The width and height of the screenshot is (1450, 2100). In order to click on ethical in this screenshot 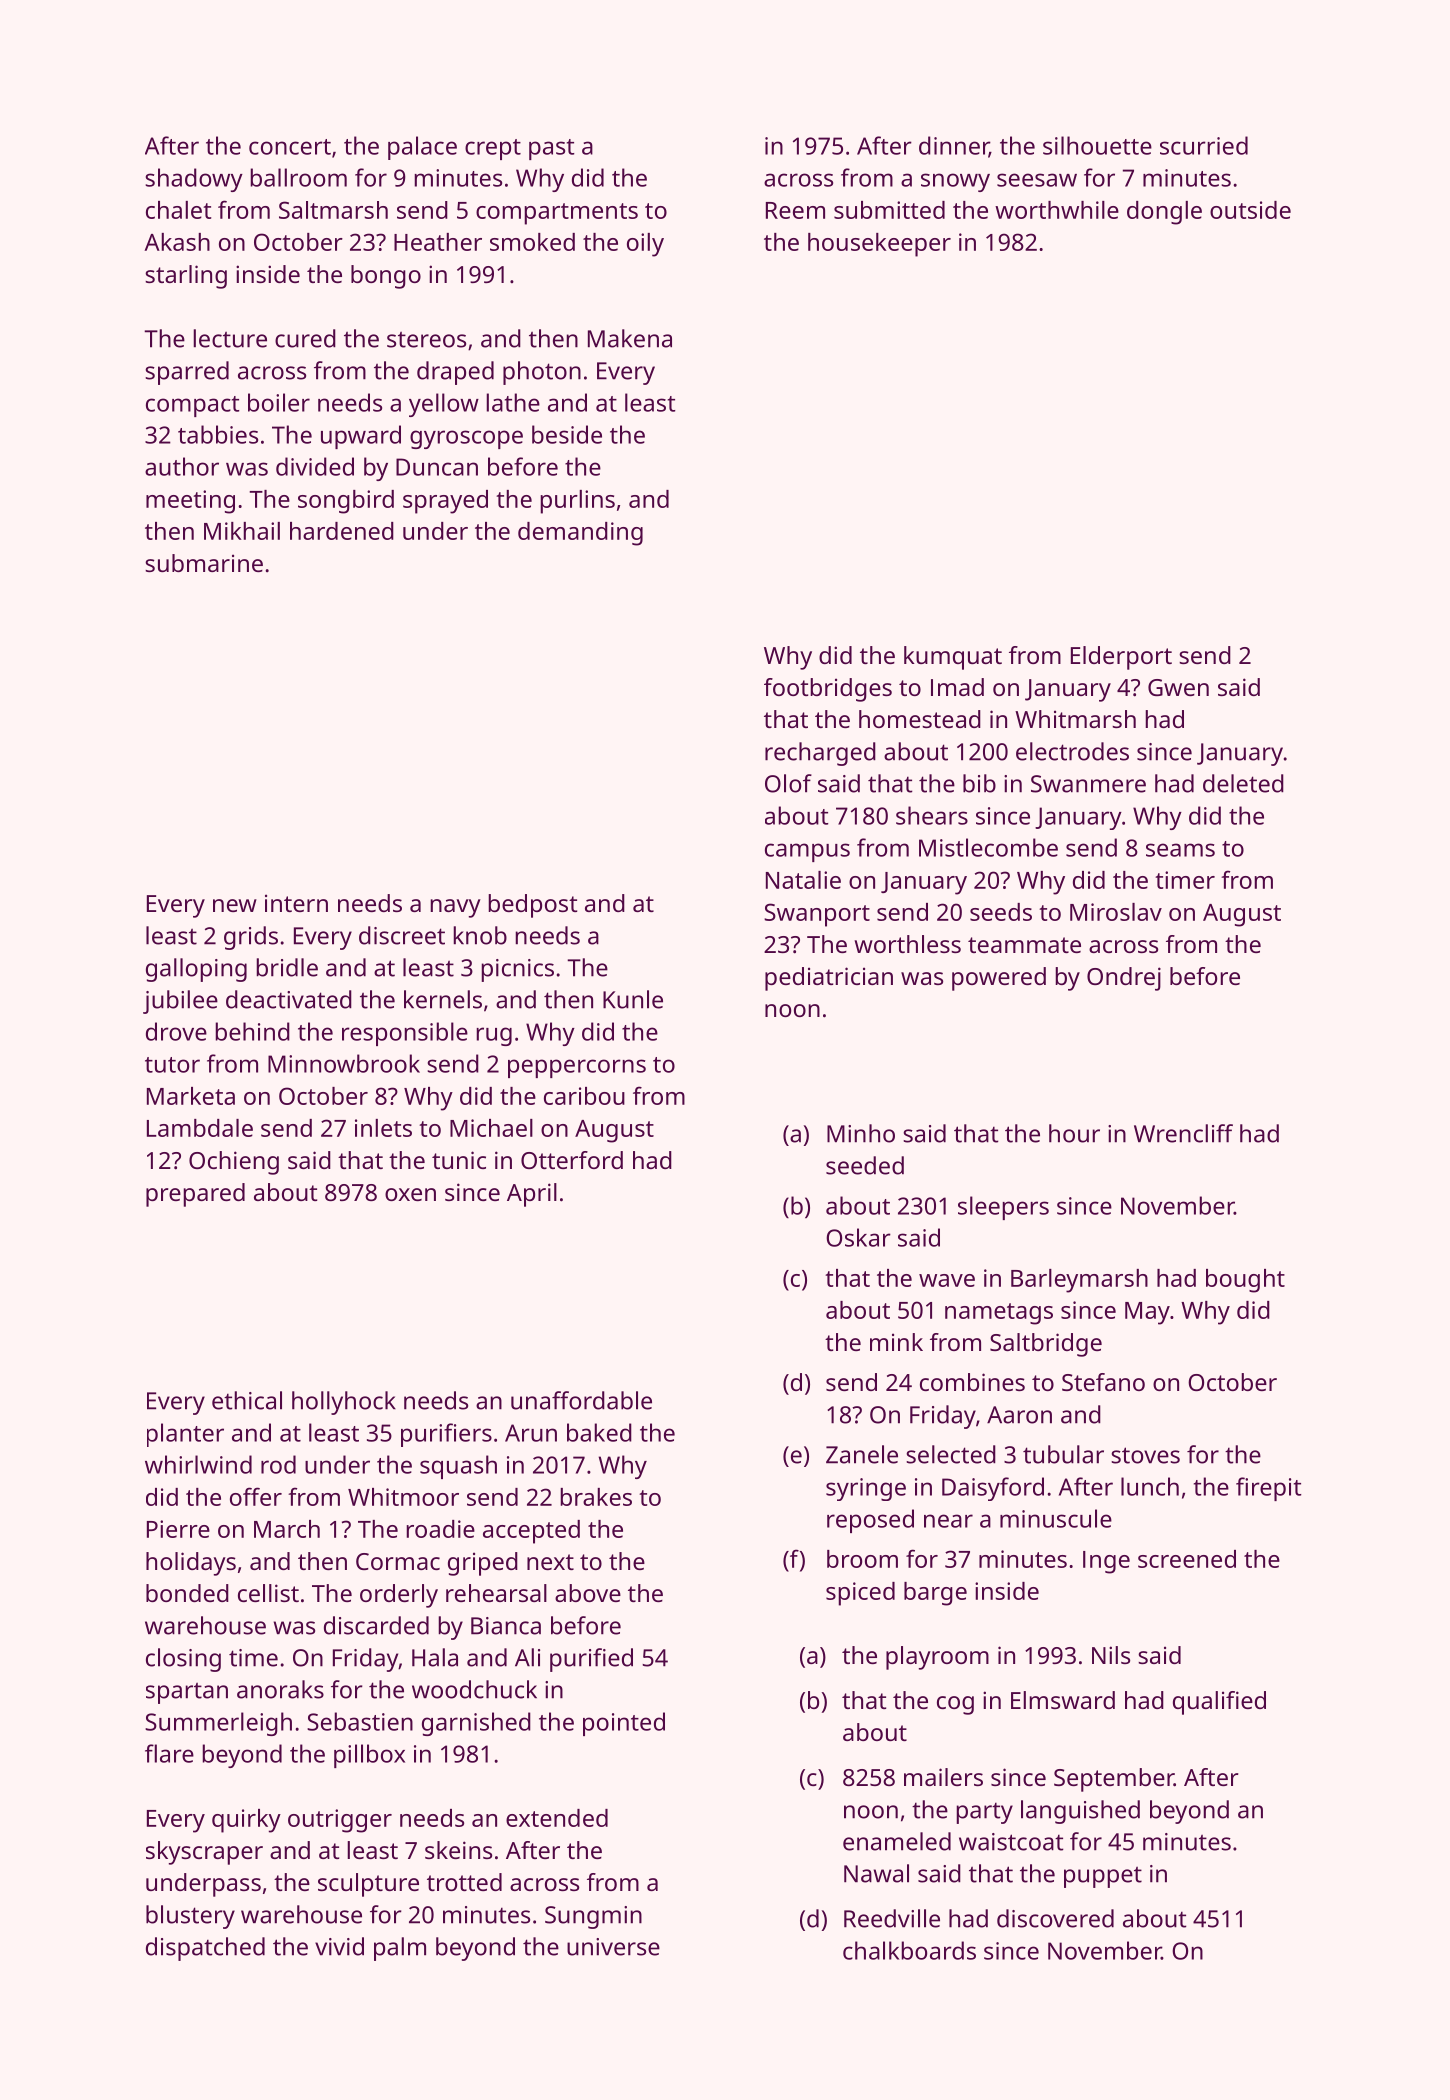, I will do `click(247, 1400)`.
